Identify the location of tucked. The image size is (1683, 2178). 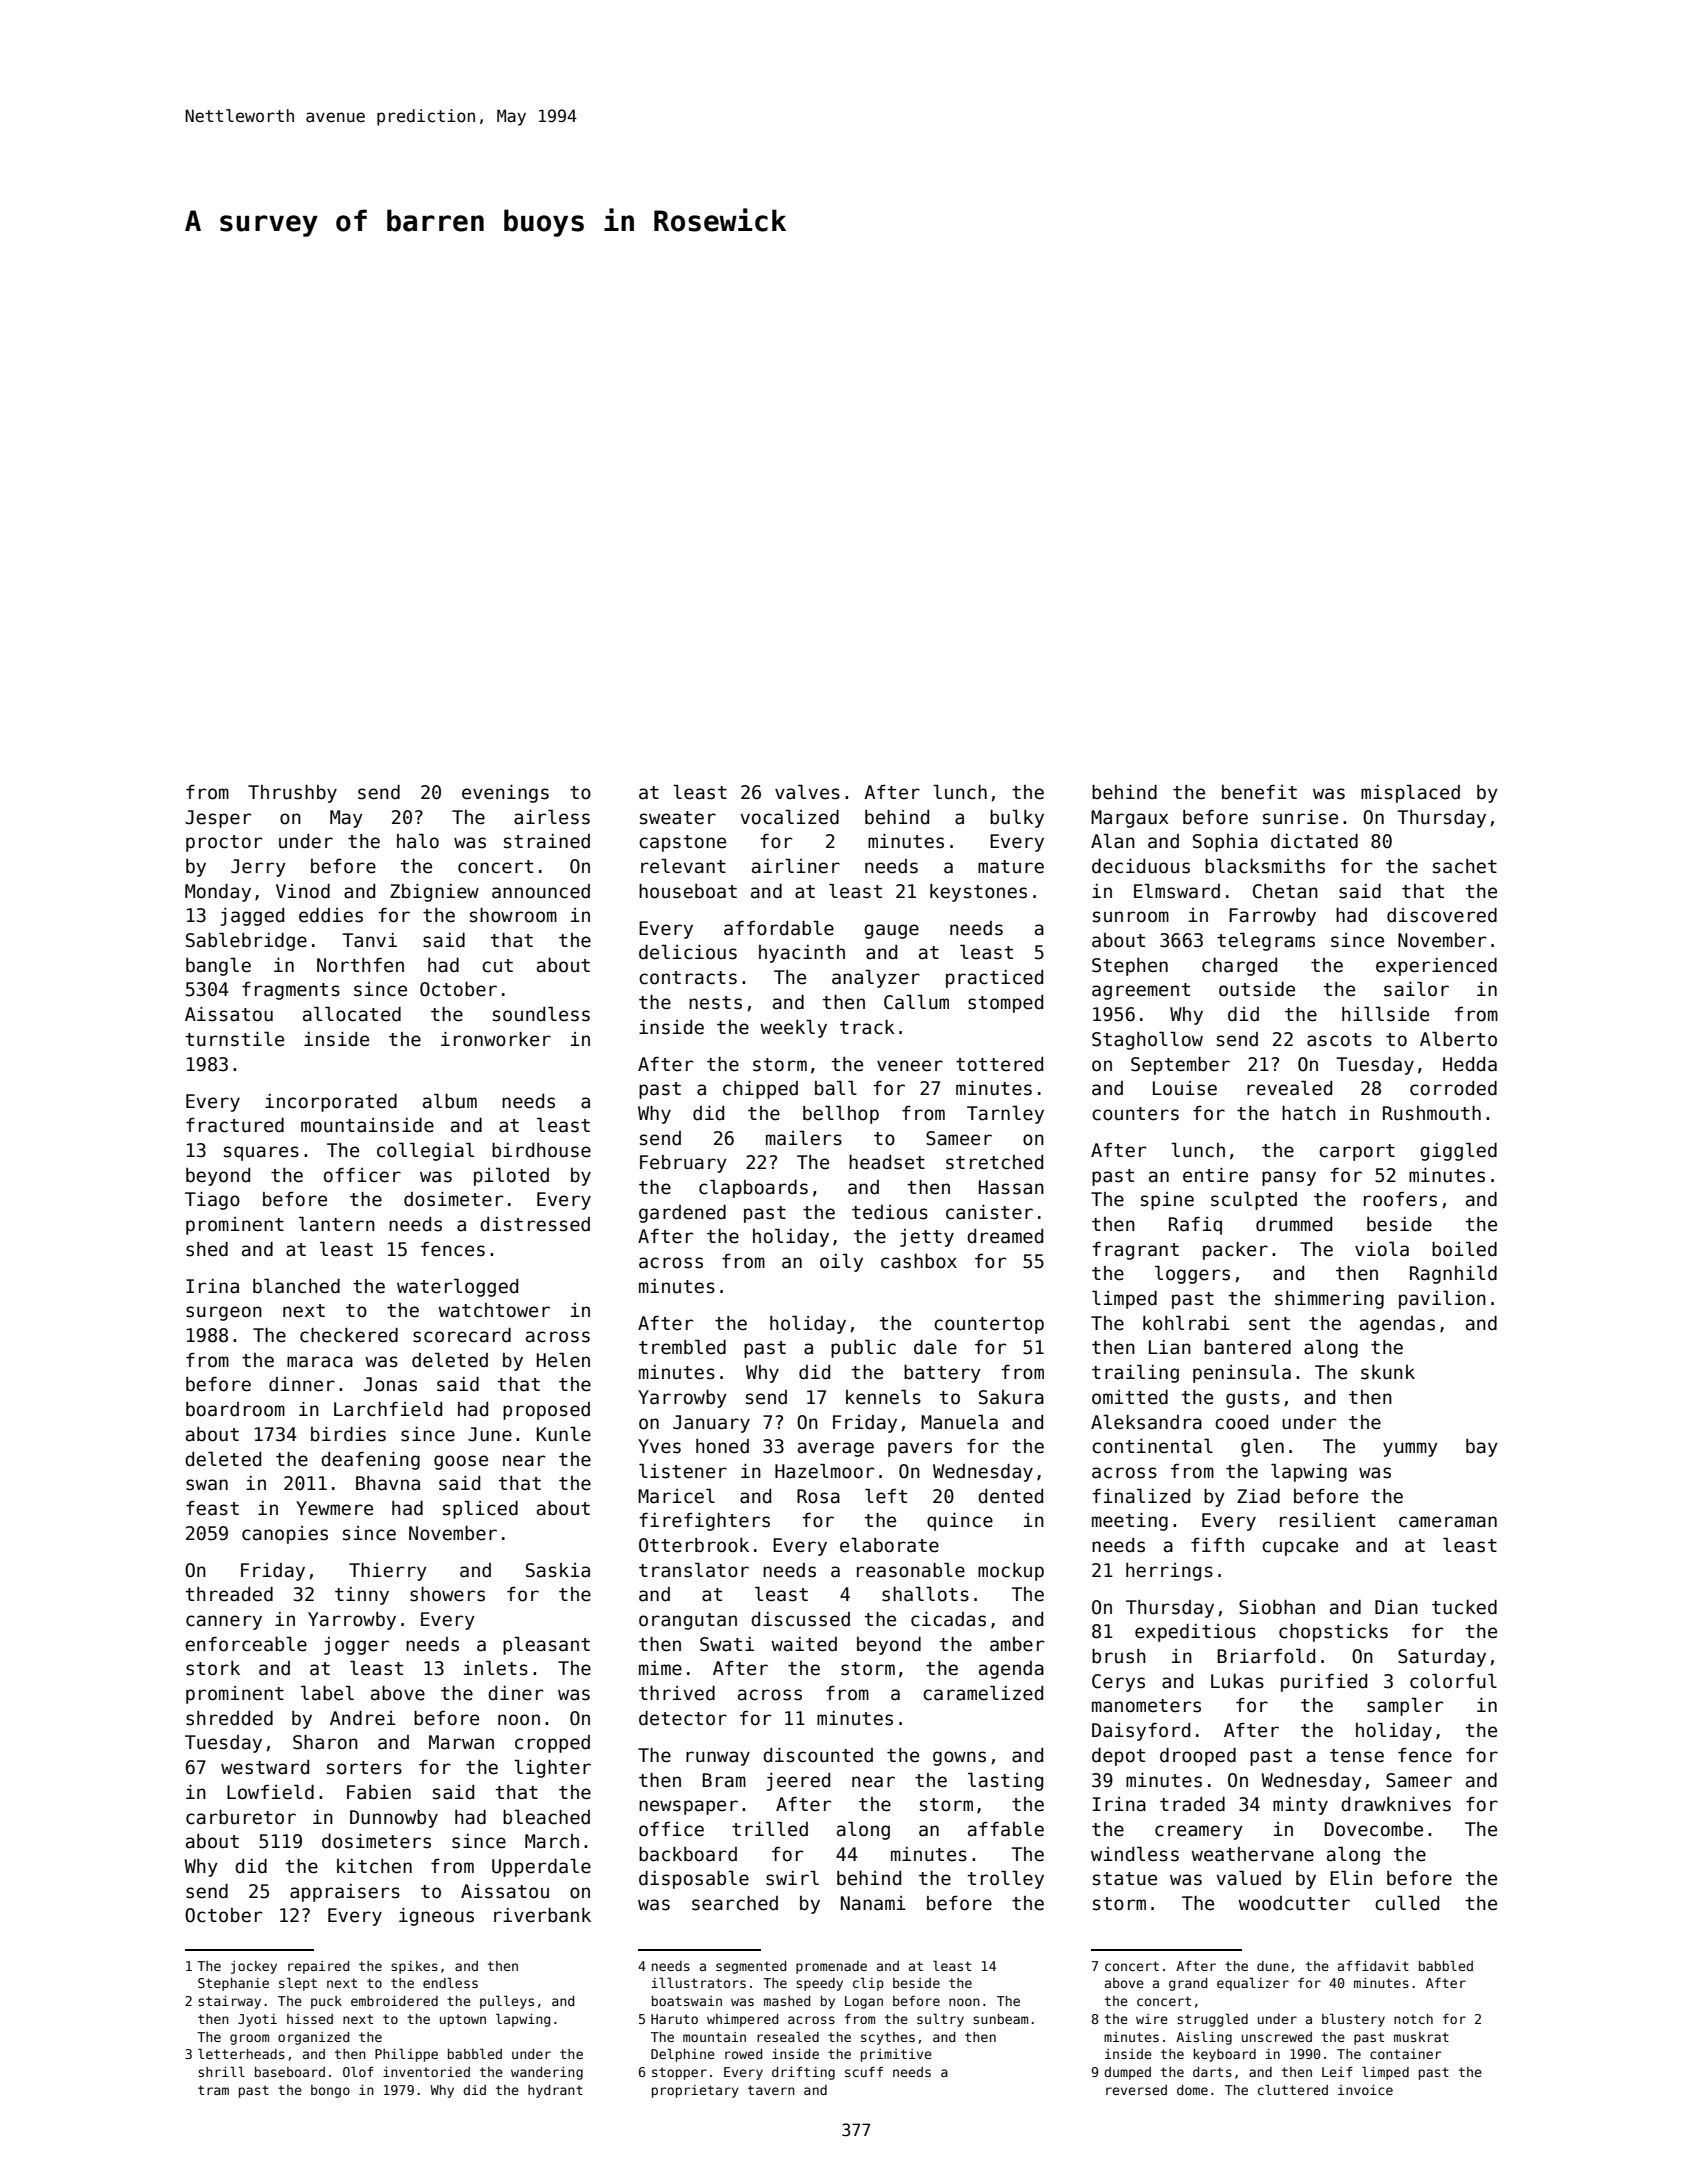
(1464, 1607).
